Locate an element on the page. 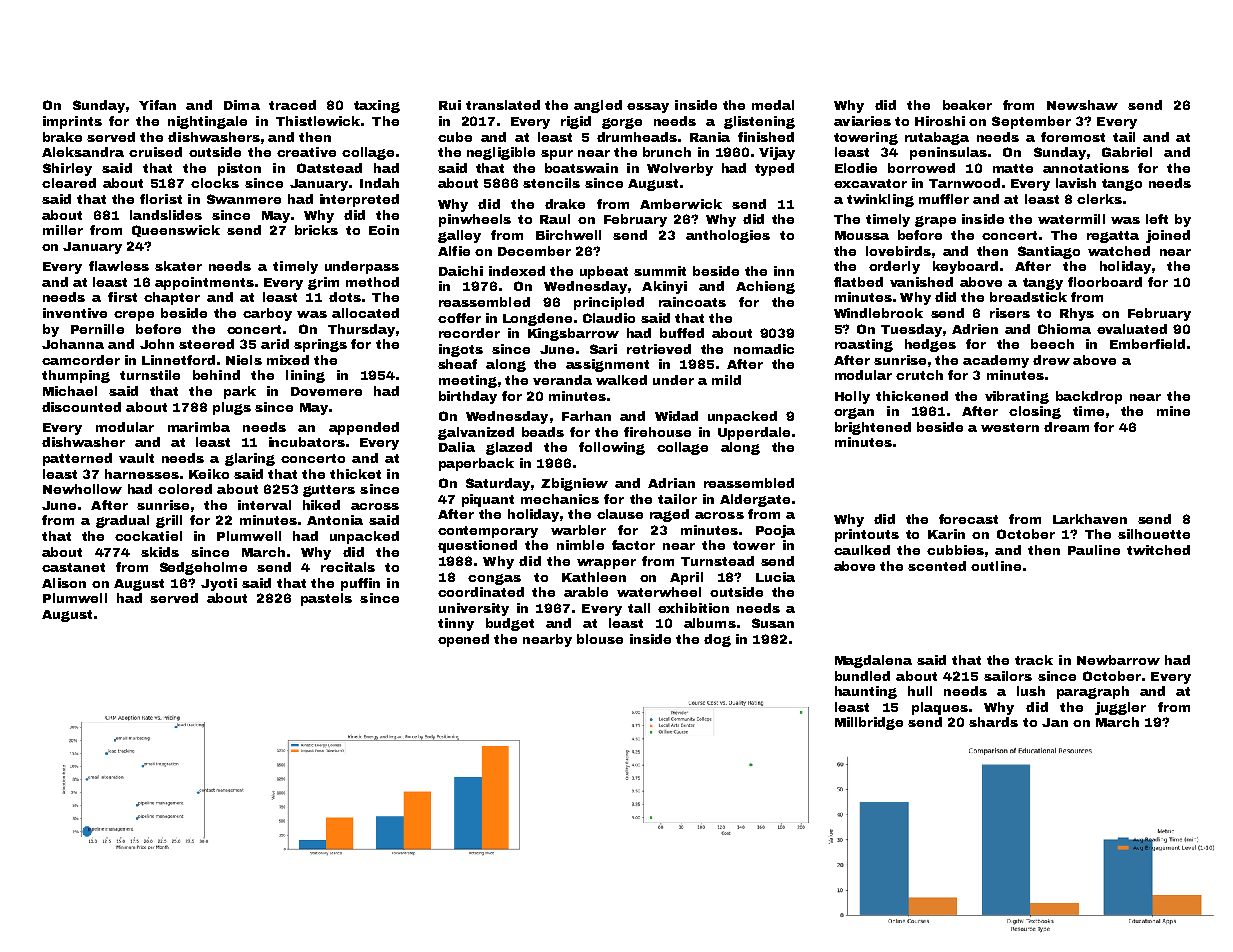 The image size is (1233, 952). Newshaw is located at coordinates (1082, 105).
